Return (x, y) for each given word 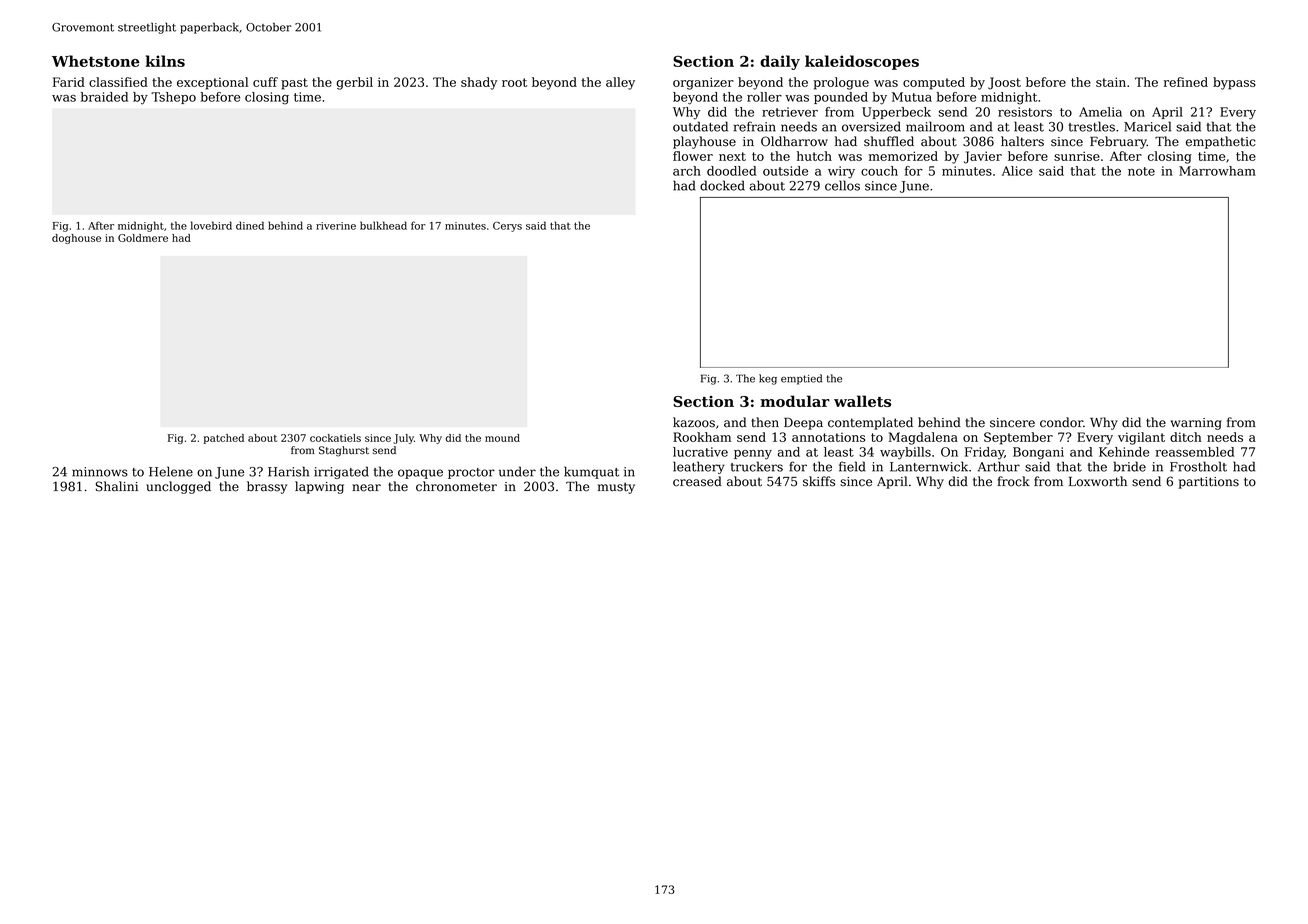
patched (224, 439)
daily (780, 62)
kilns (165, 61)
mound (502, 438)
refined (1186, 82)
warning (1196, 424)
